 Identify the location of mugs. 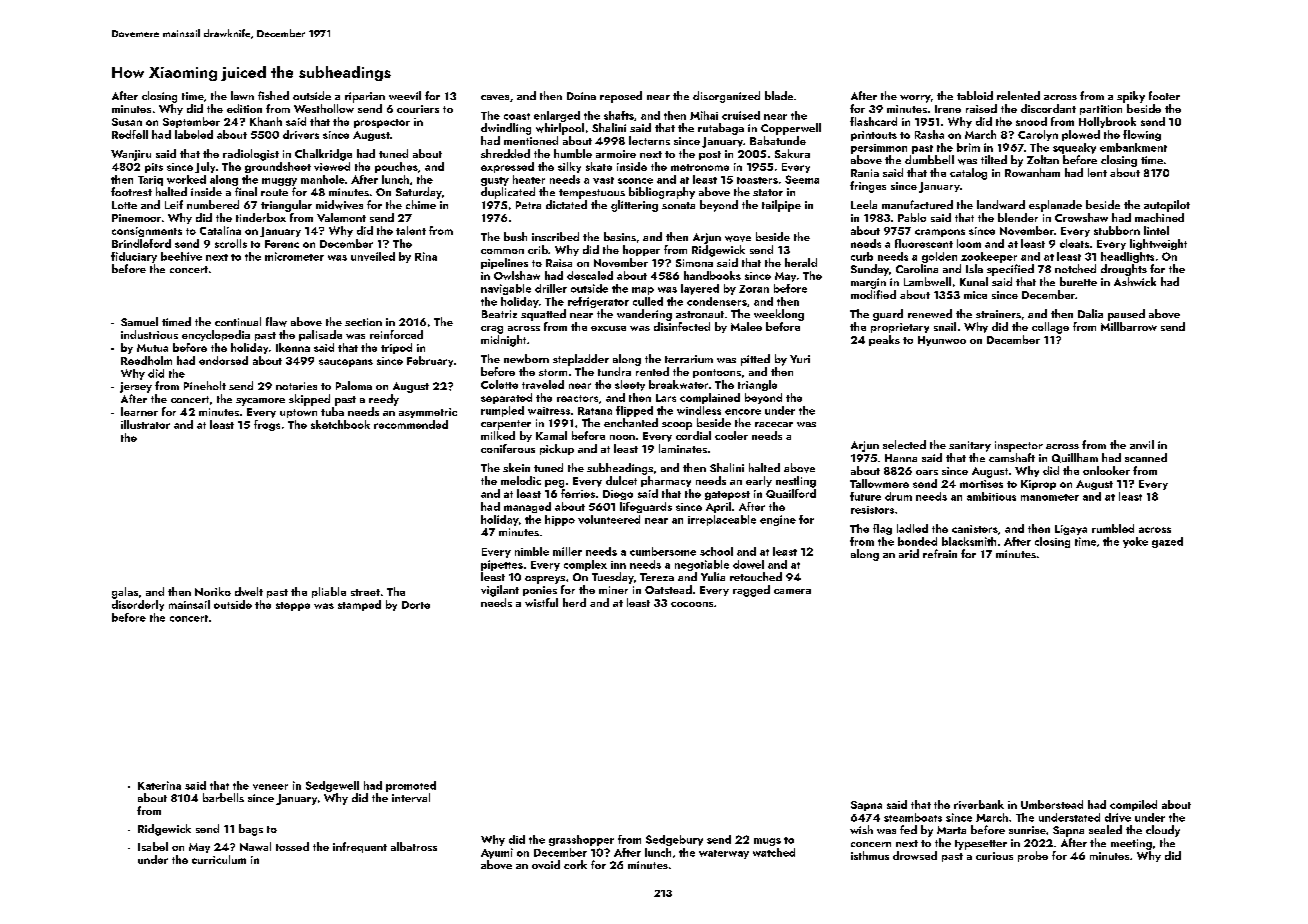
(767, 842).
